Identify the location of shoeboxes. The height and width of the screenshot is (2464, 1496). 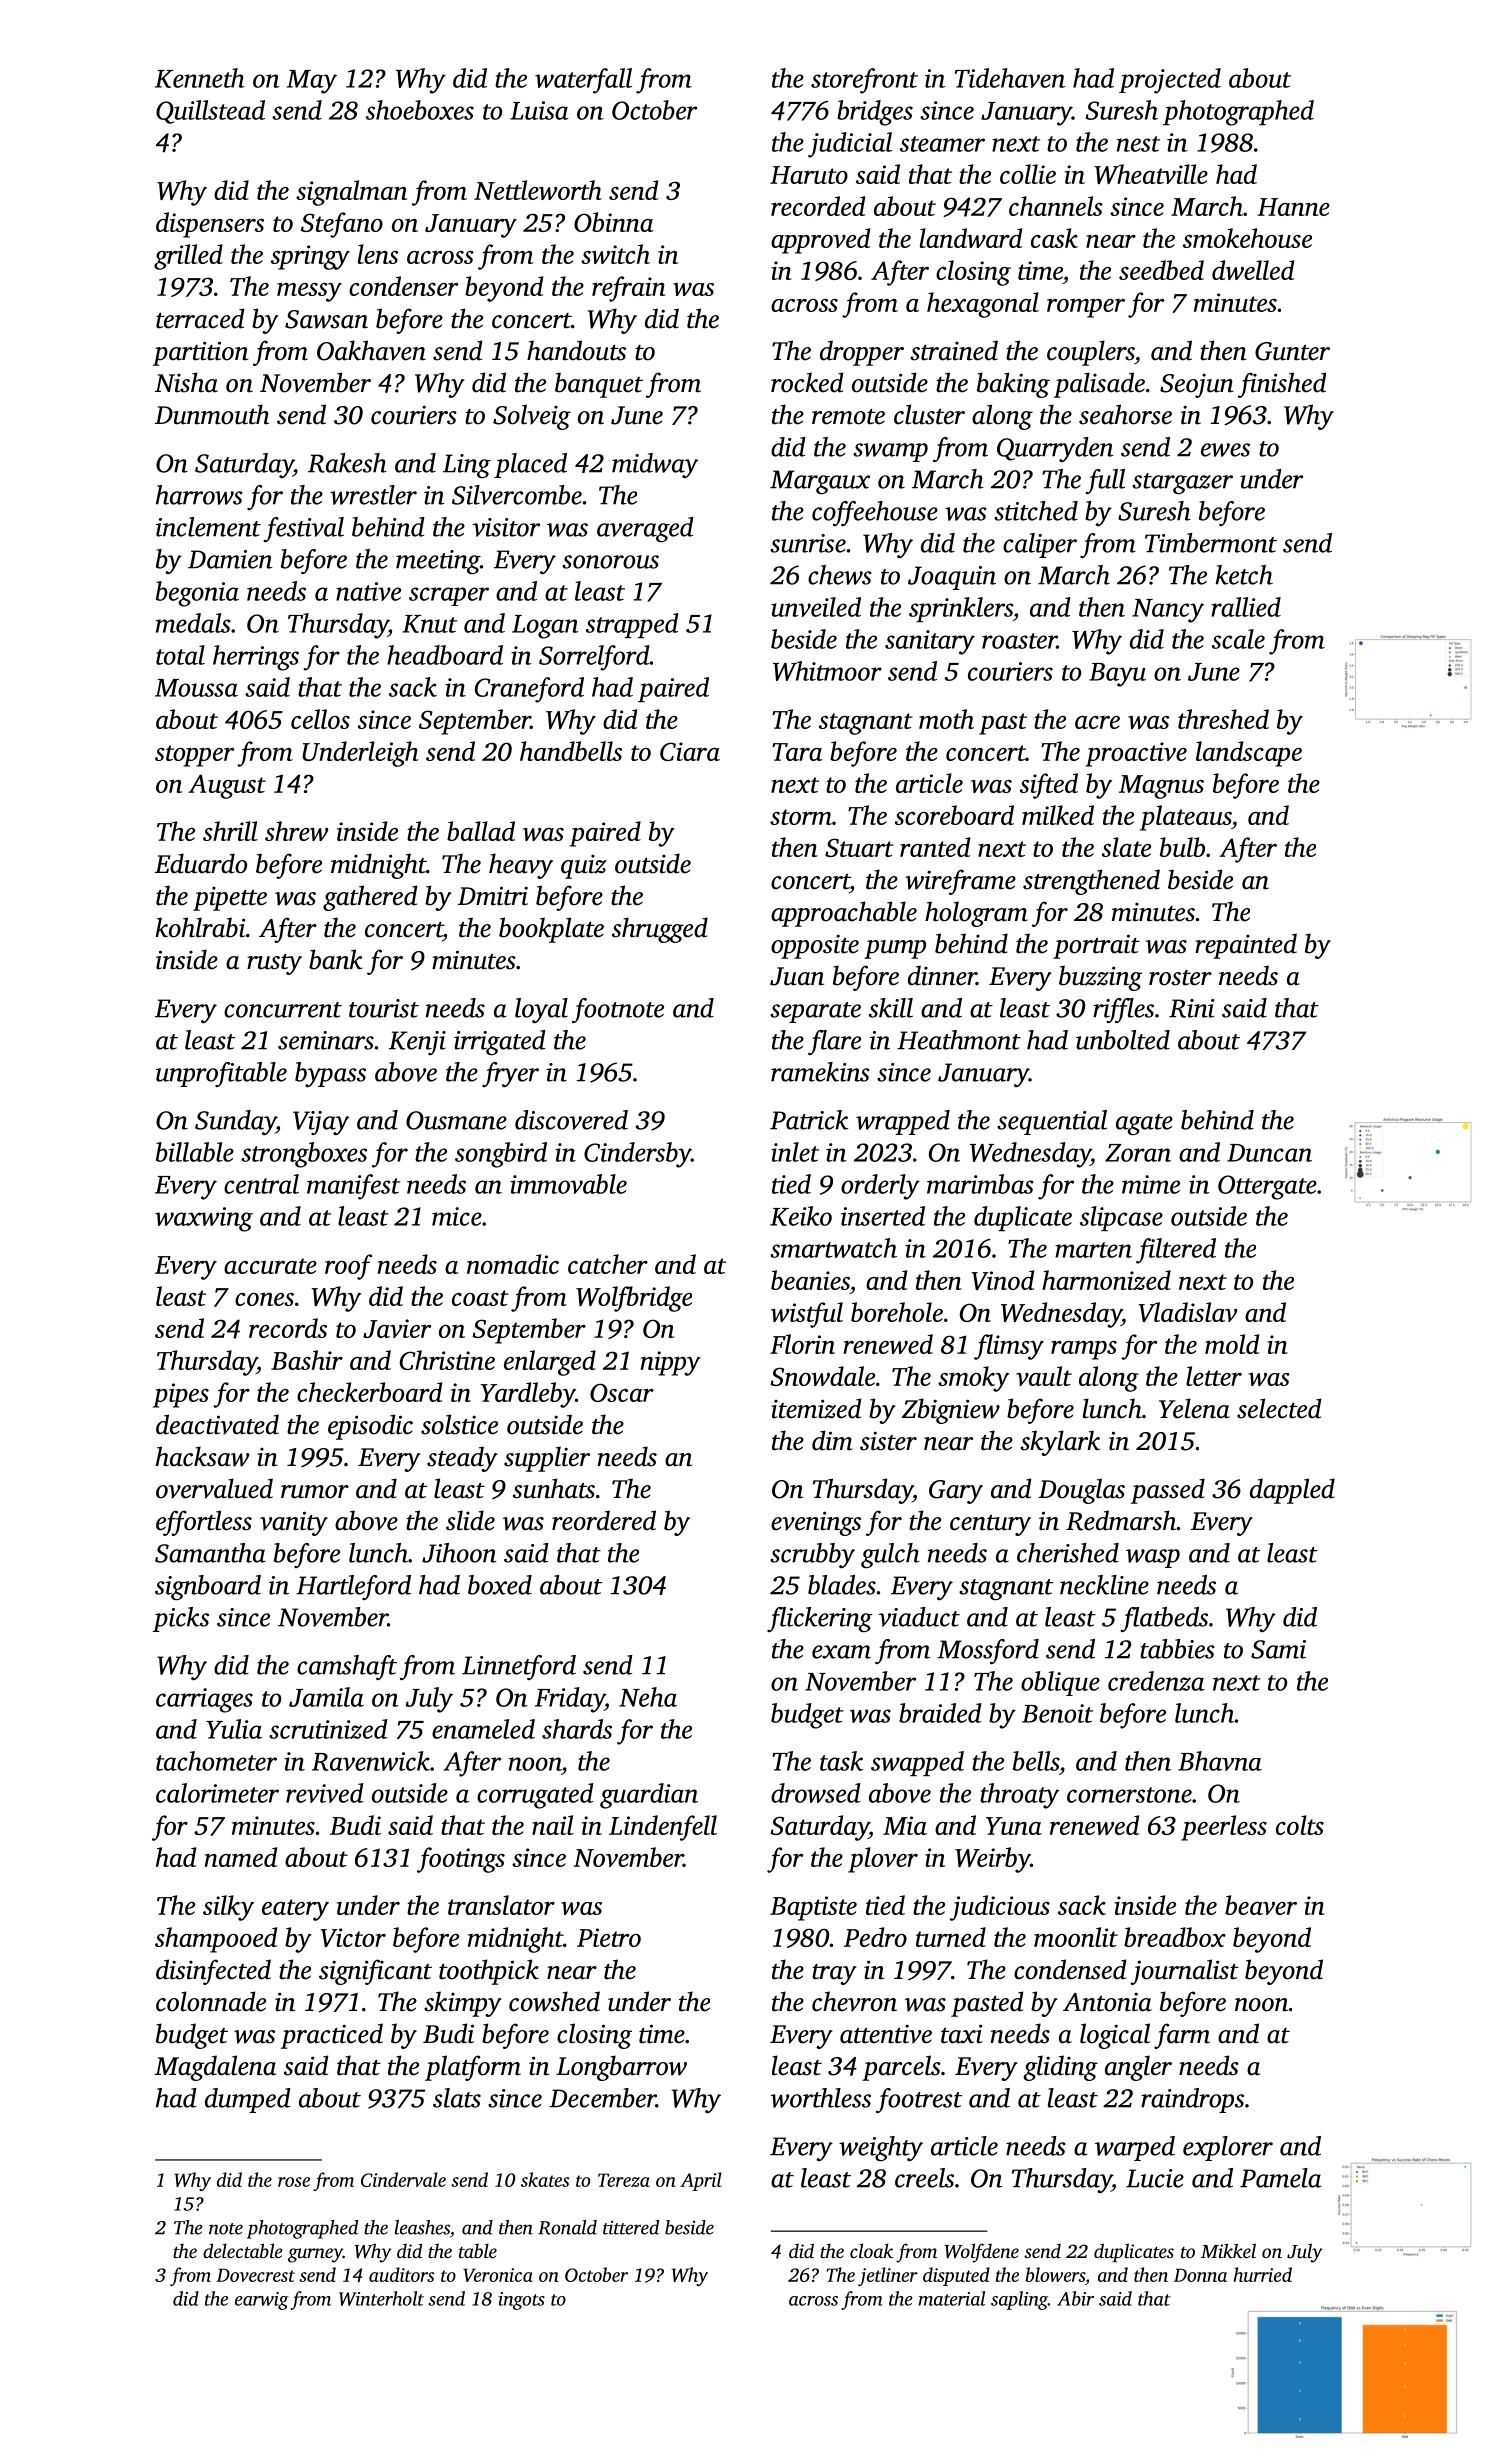
(420, 110).
